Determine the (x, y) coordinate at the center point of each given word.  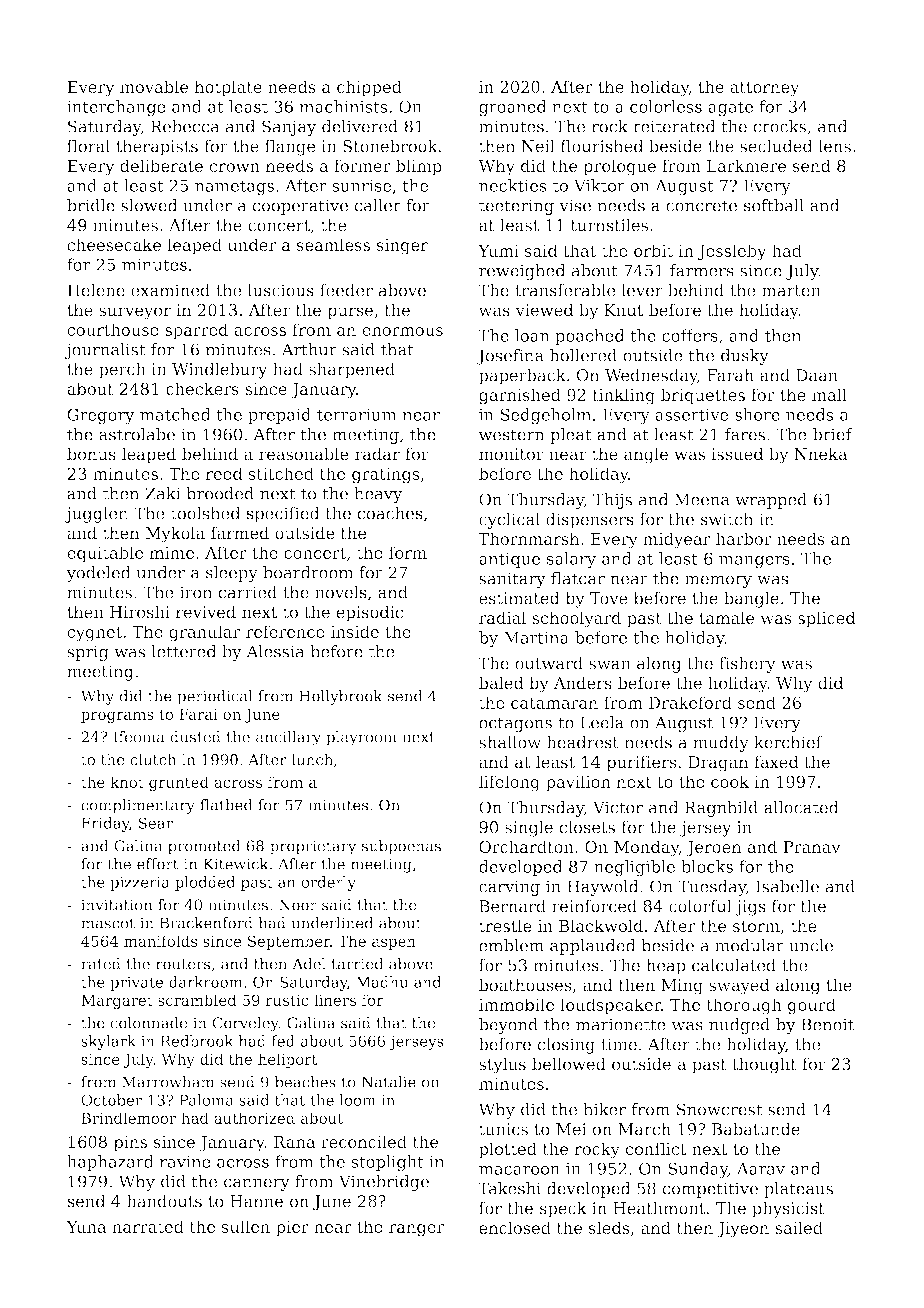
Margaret (117, 1002)
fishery (747, 665)
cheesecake (114, 244)
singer (402, 247)
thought (764, 1065)
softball (774, 205)
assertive (692, 414)
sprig (88, 653)
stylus (502, 1065)
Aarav (761, 1168)
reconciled (364, 1141)
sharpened (352, 370)
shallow (510, 742)
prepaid (279, 416)
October (111, 1100)
